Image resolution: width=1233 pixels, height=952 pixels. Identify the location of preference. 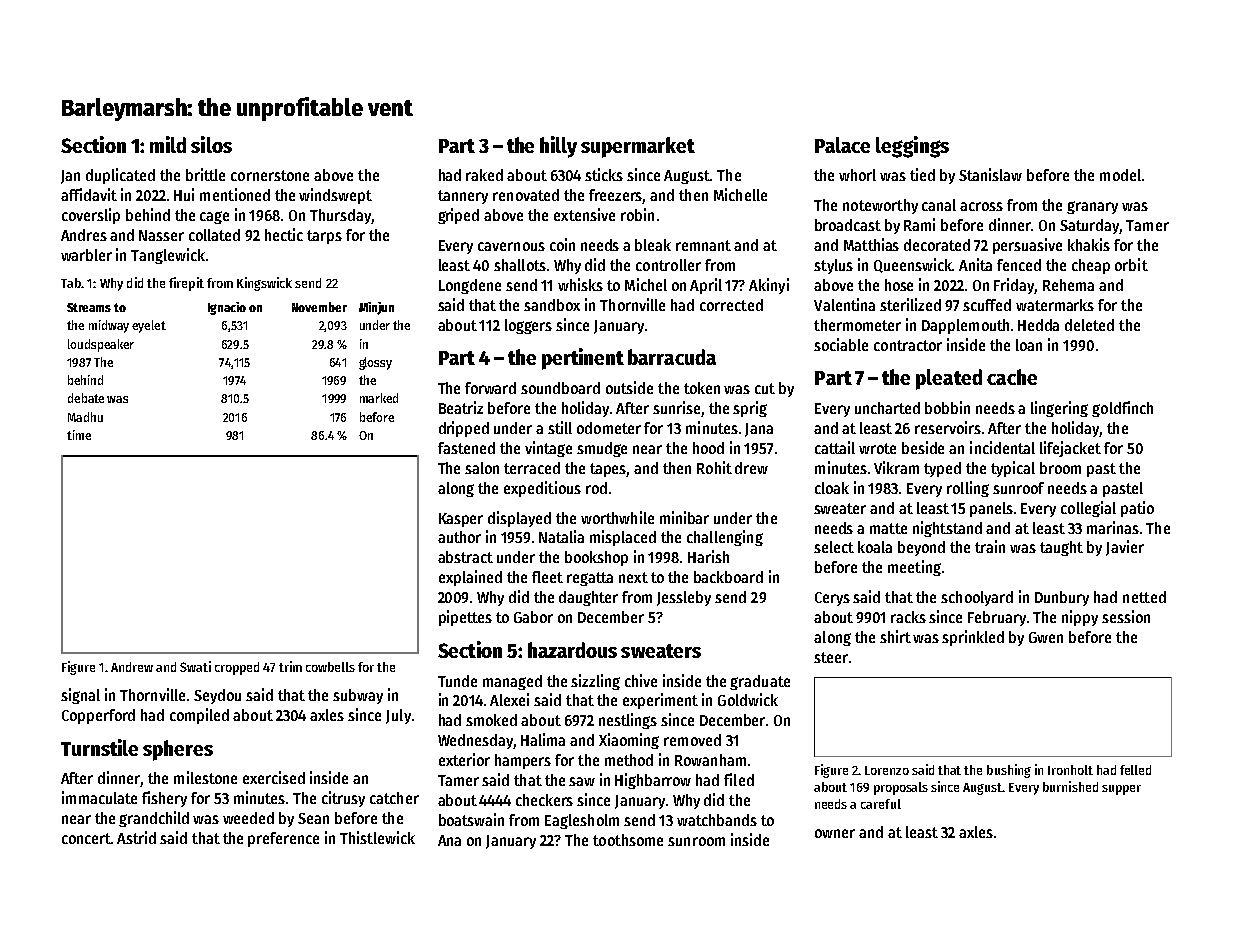
(283, 839).
